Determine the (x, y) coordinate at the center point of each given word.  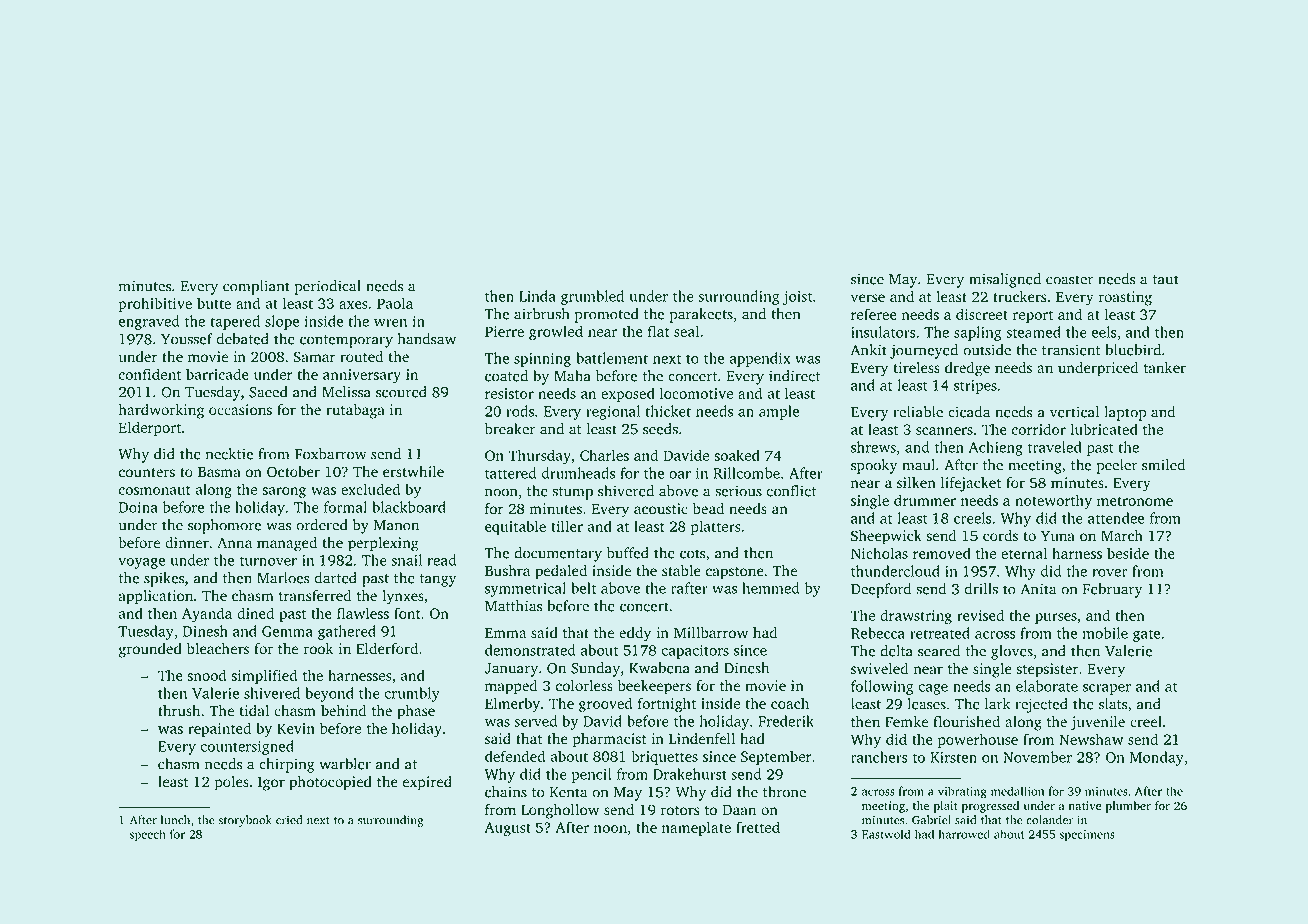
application (156, 597)
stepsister (1047, 670)
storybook (245, 821)
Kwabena (659, 668)
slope (282, 322)
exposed (628, 394)
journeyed (924, 351)
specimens (1087, 835)
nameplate (696, 828)
